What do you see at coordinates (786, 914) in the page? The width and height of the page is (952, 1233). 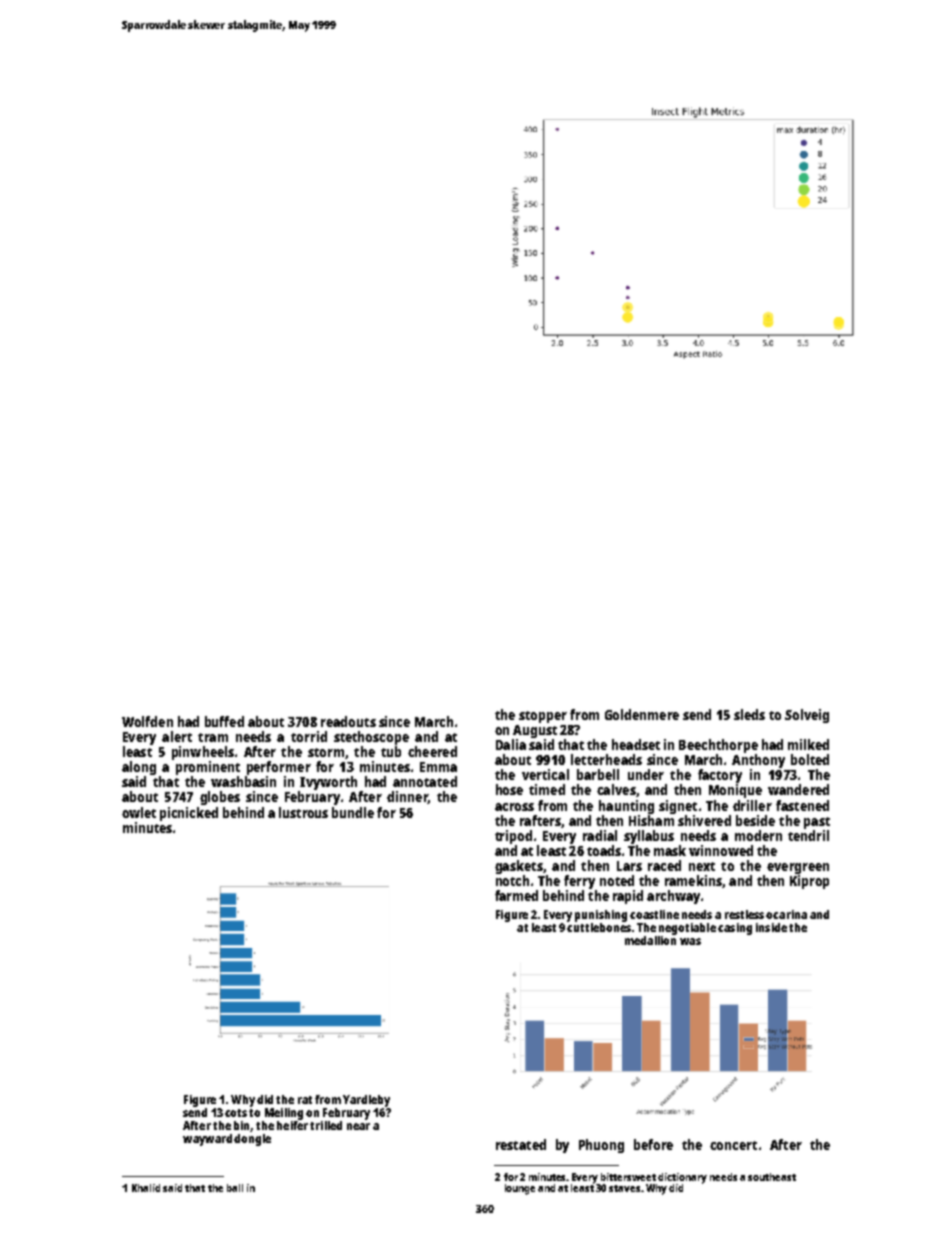 I see `ocarina` at bounding box center [786, 914].
